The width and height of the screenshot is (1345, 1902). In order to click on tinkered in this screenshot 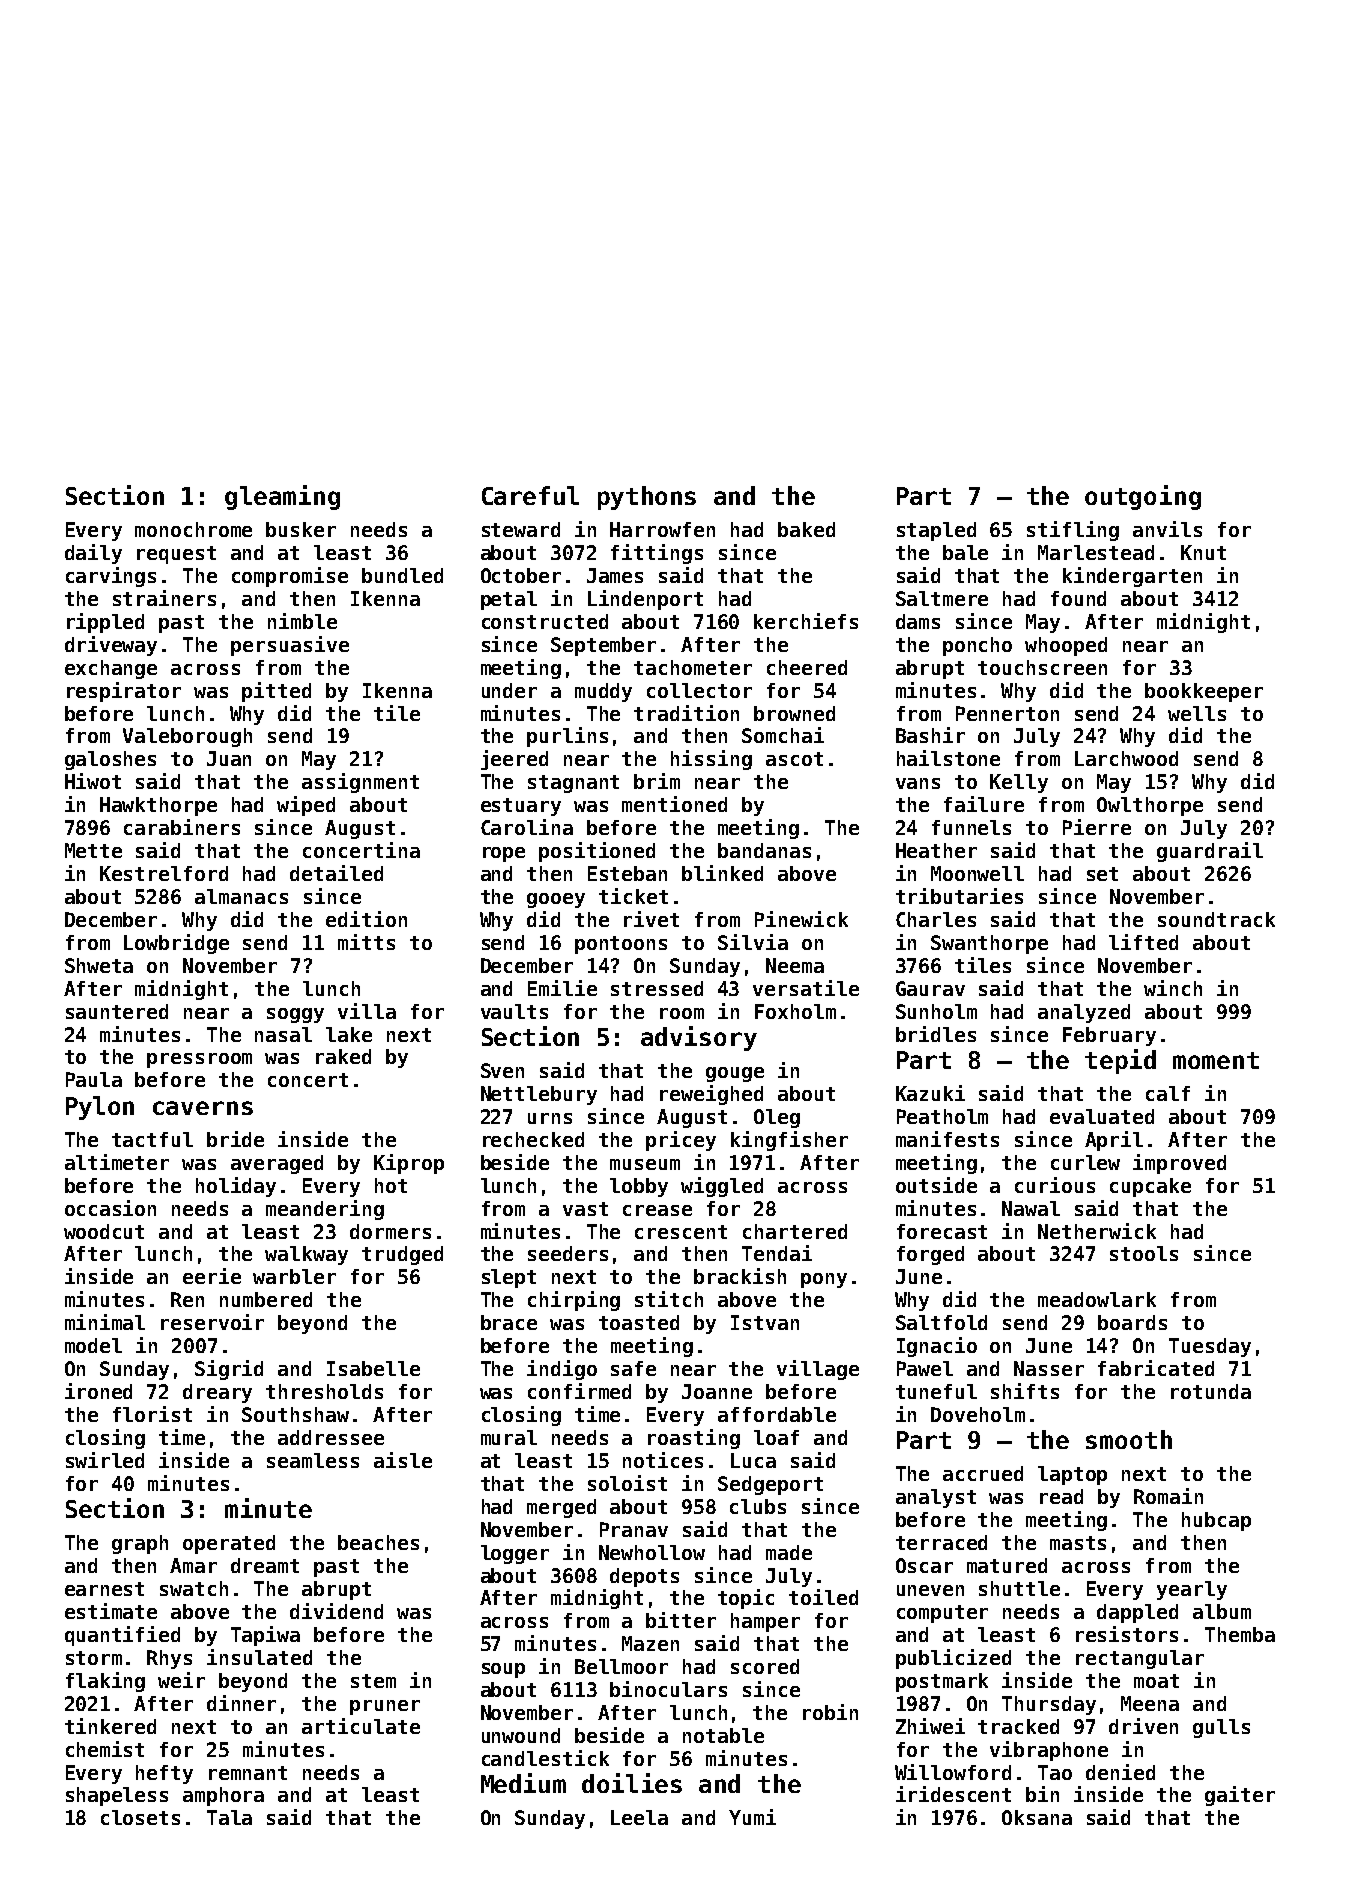, I will do `click(110, 1726)`.
